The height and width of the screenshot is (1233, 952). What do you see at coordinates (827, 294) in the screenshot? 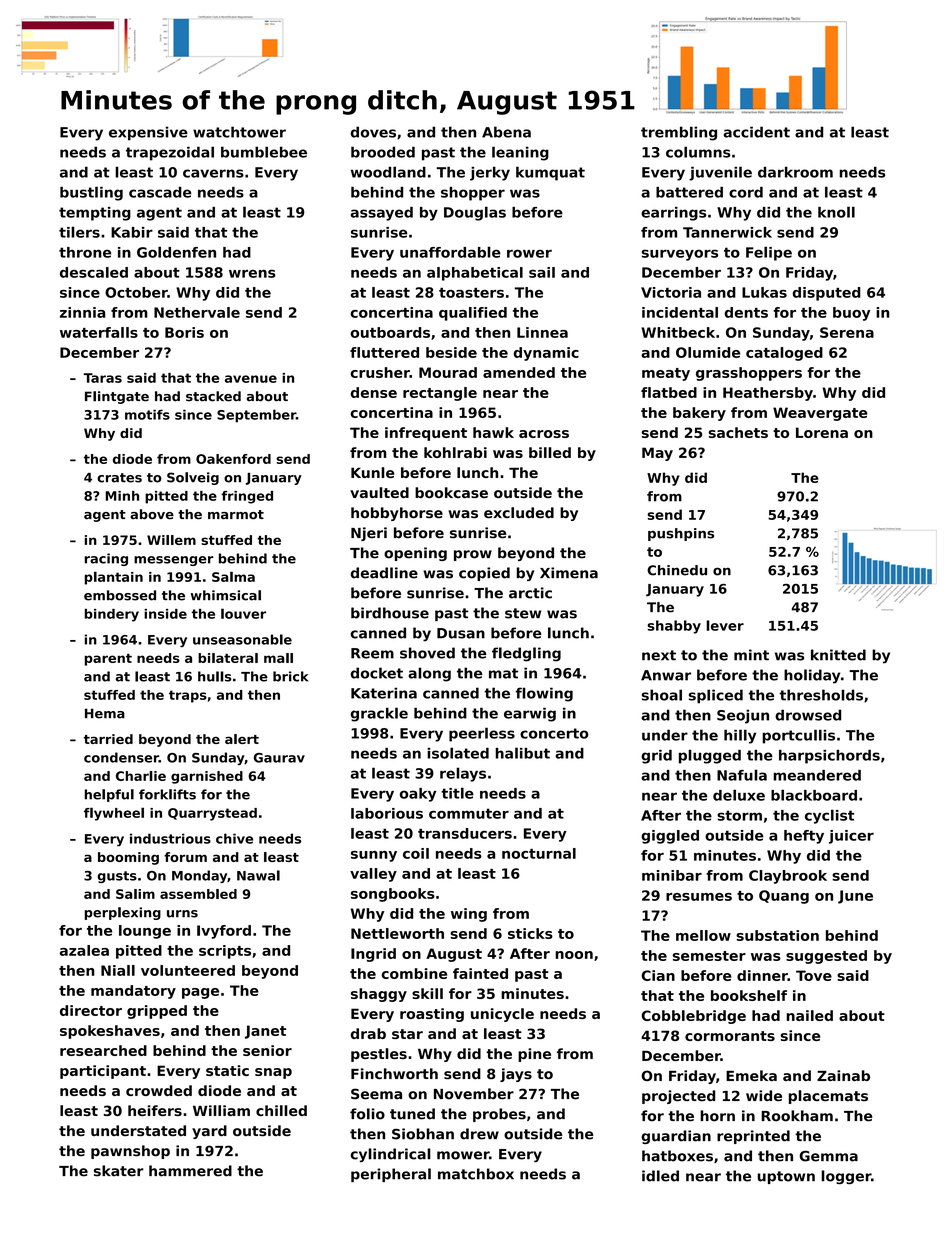
I see `disputed` at bounding box center [827, 294].
